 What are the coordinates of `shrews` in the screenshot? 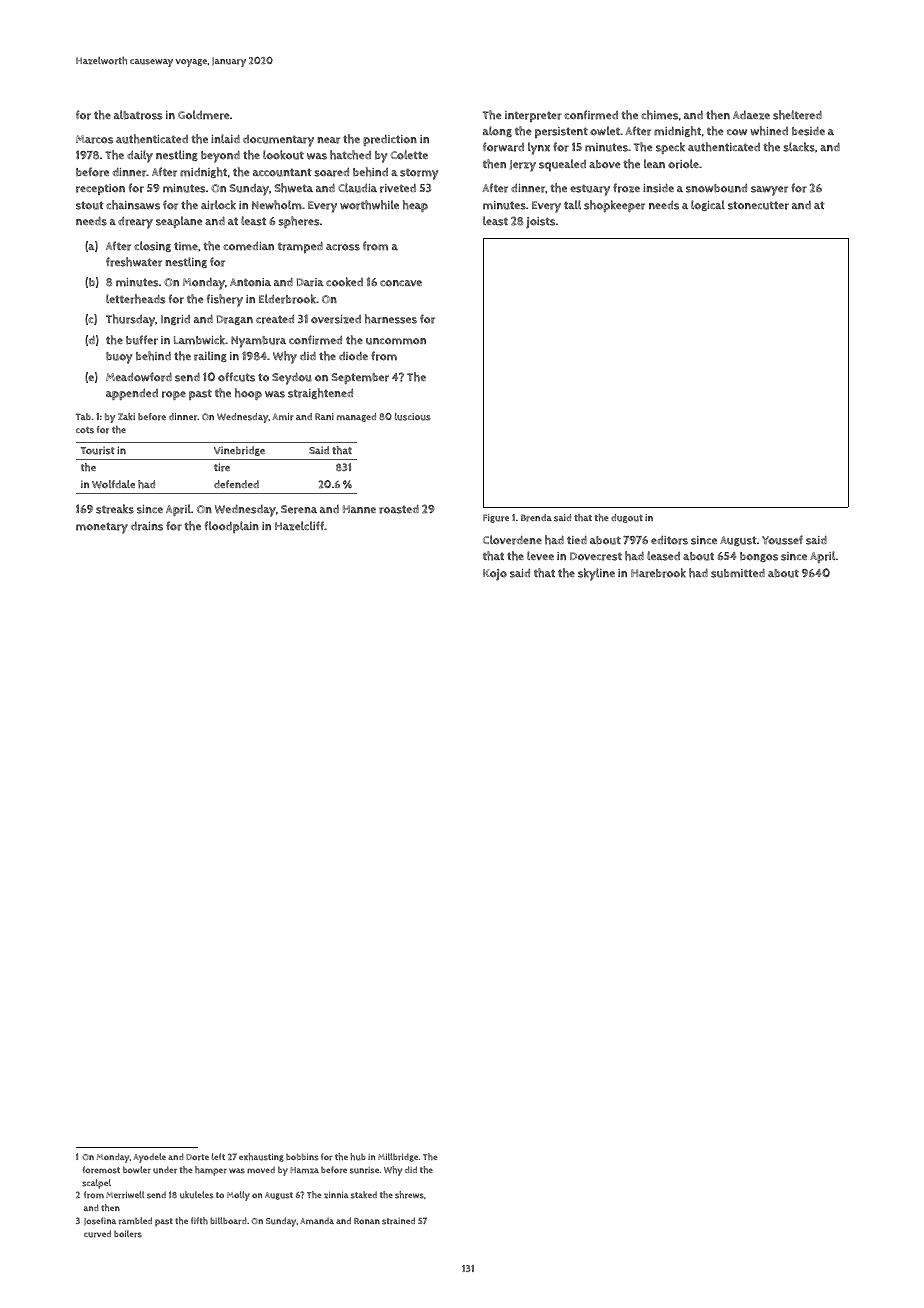 It's located at (409, 1195).
